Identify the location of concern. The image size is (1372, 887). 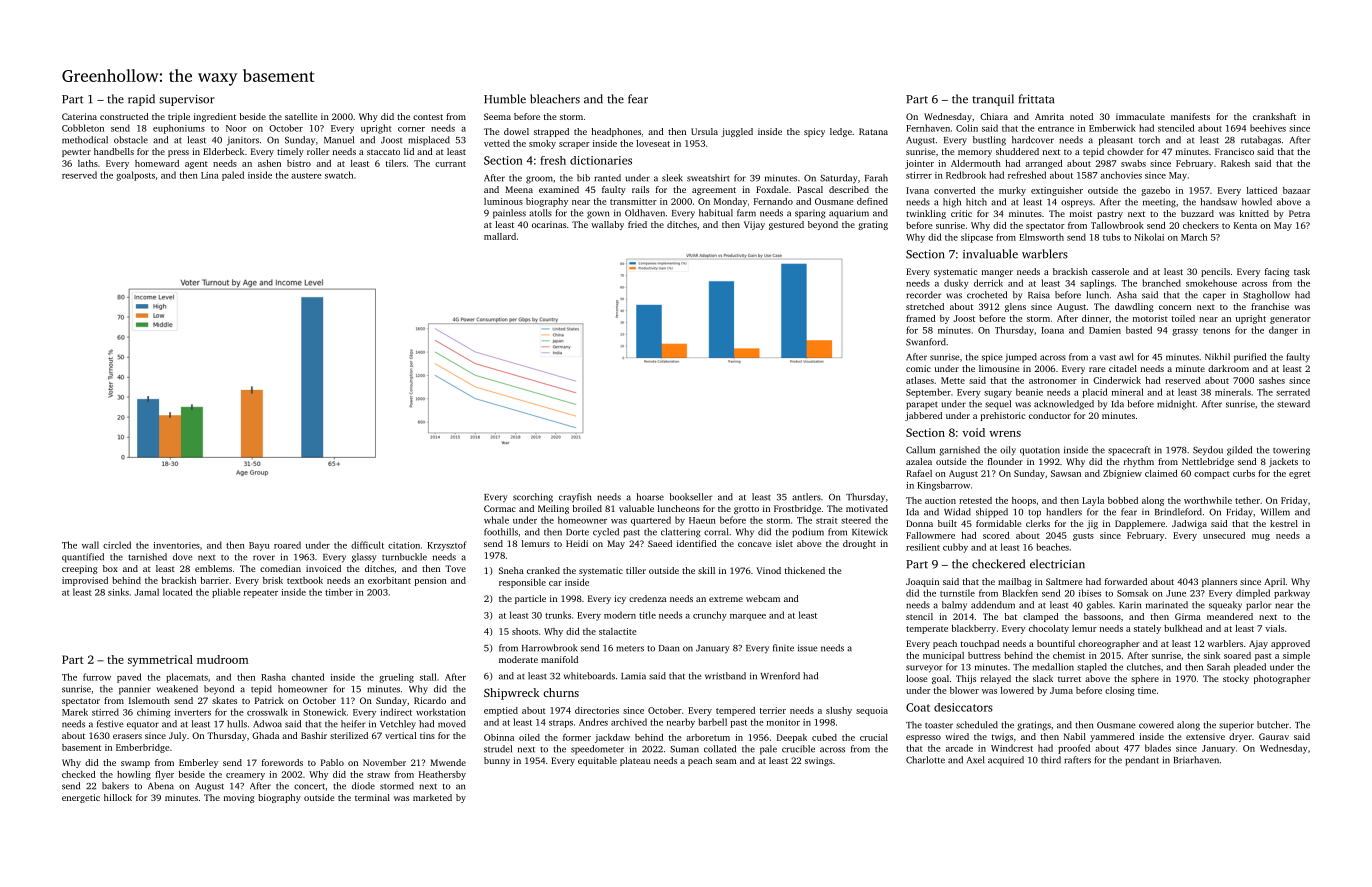
(1175, 307).
